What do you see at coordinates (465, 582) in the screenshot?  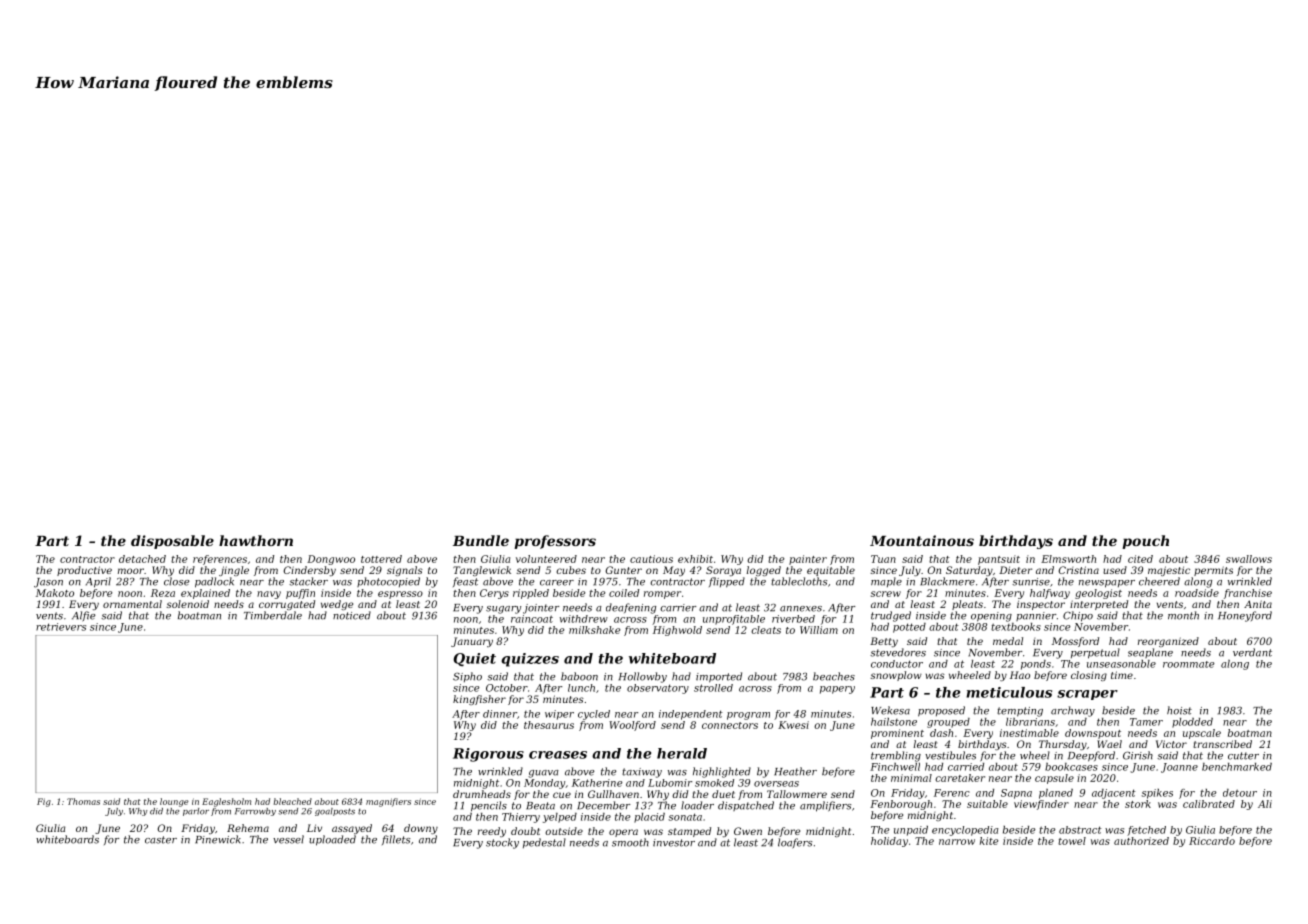 I see `feast` at bounding box center [465, 582].
